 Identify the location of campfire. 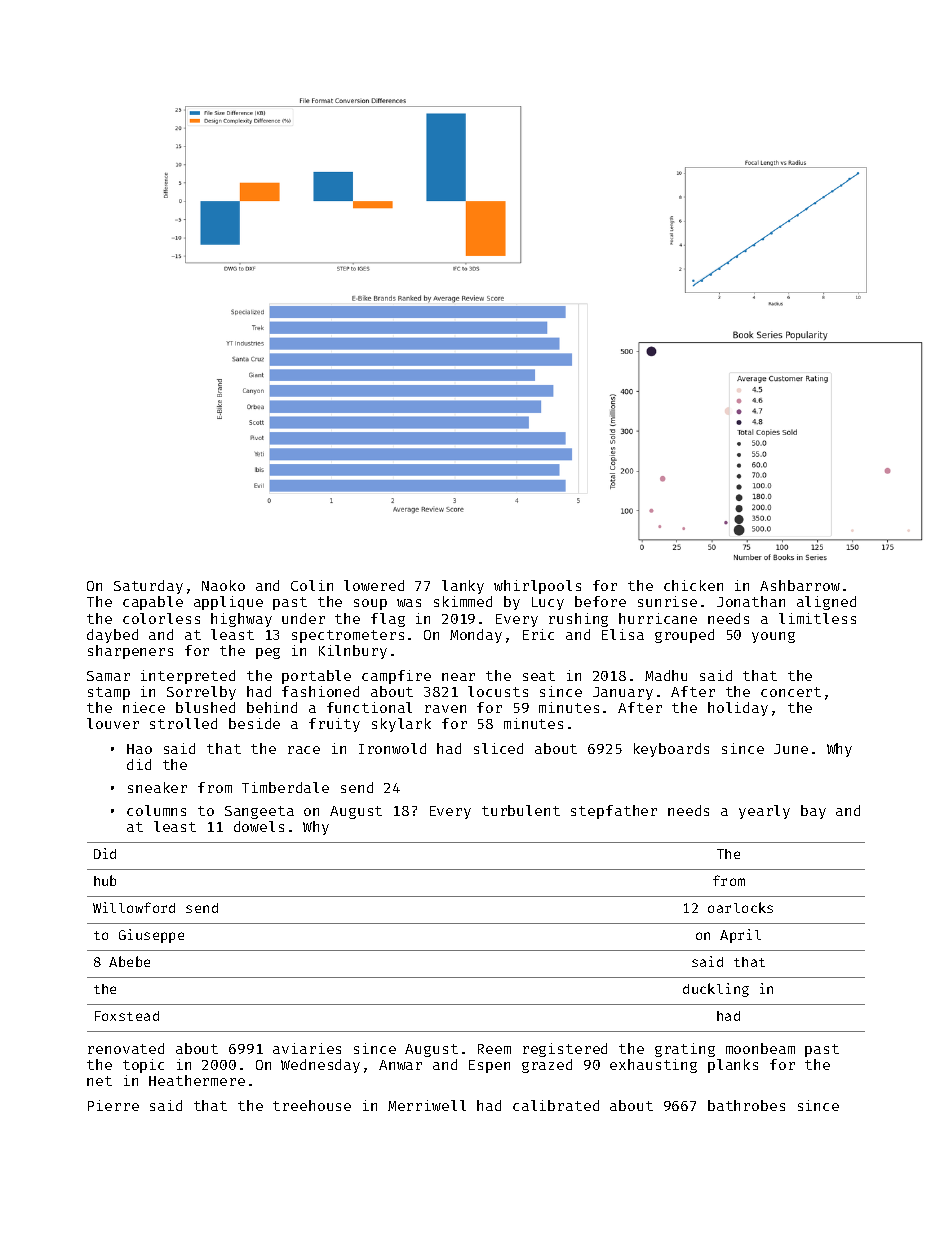
(396, 677).
